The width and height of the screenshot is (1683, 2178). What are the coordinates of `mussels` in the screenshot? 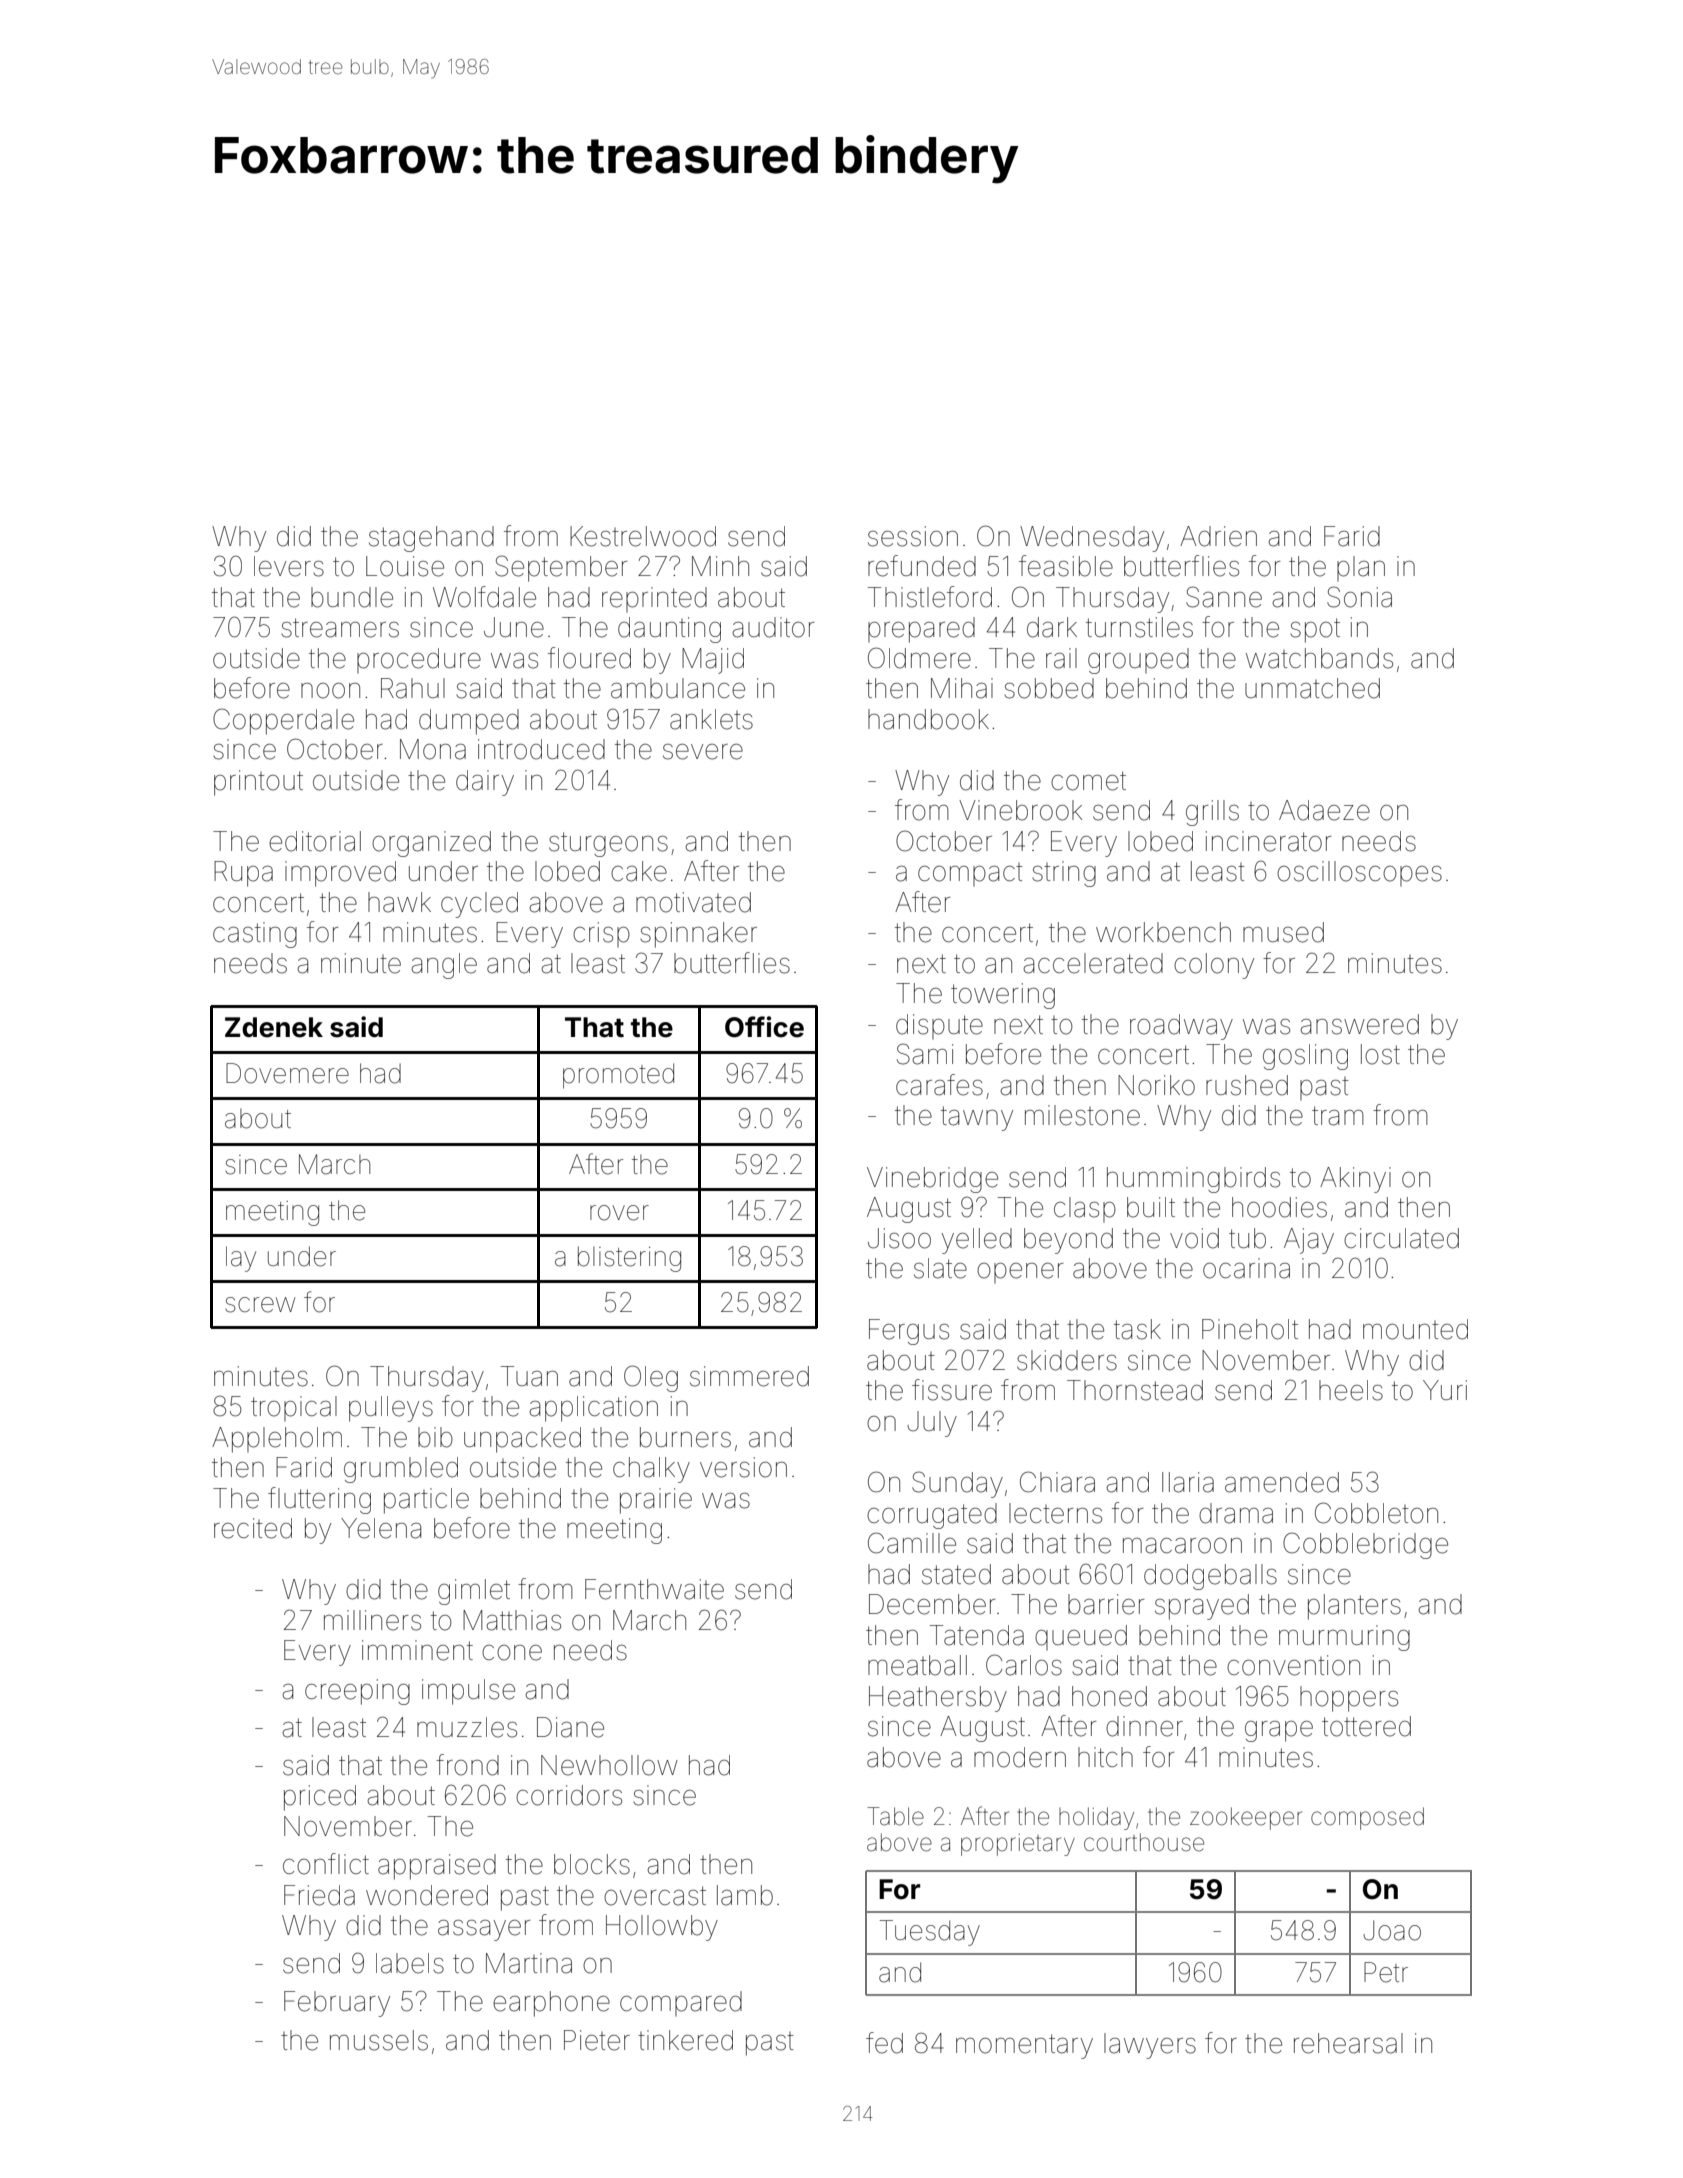 It's located at (379, 2040).
